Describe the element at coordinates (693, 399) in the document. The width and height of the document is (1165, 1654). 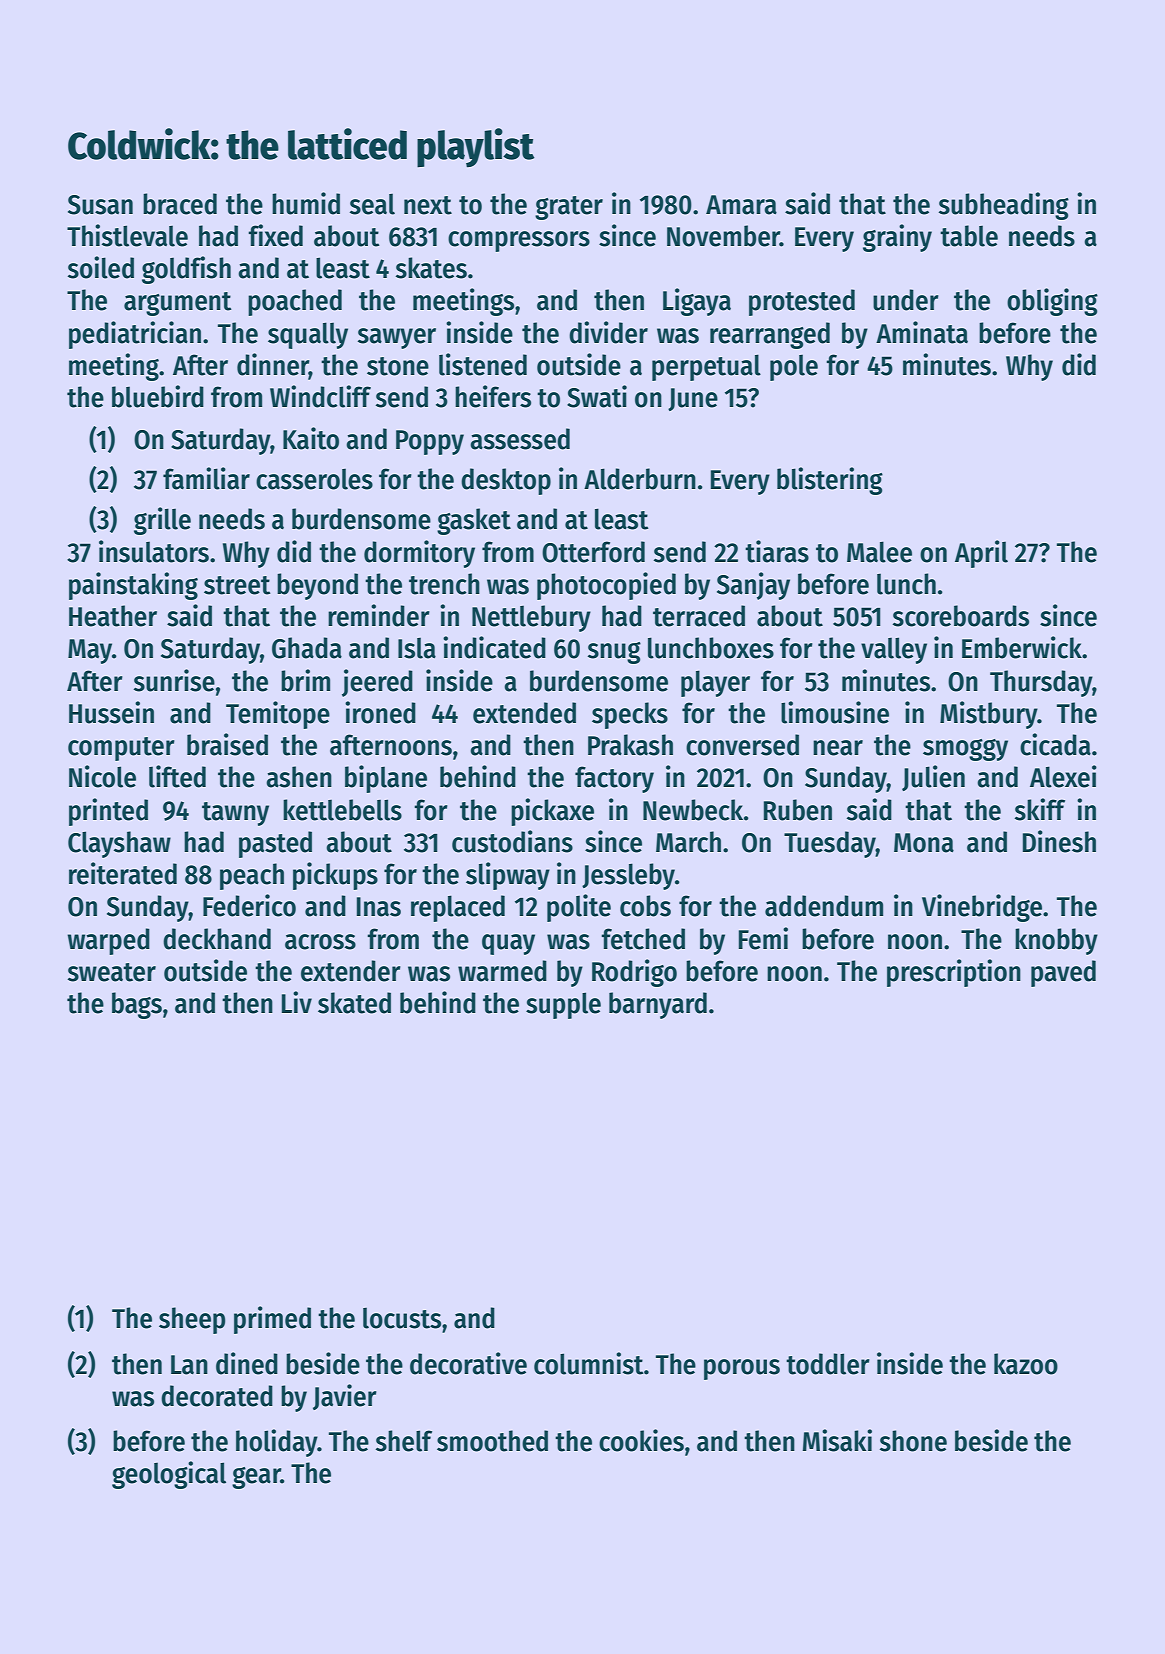
I see `June` at that location.
